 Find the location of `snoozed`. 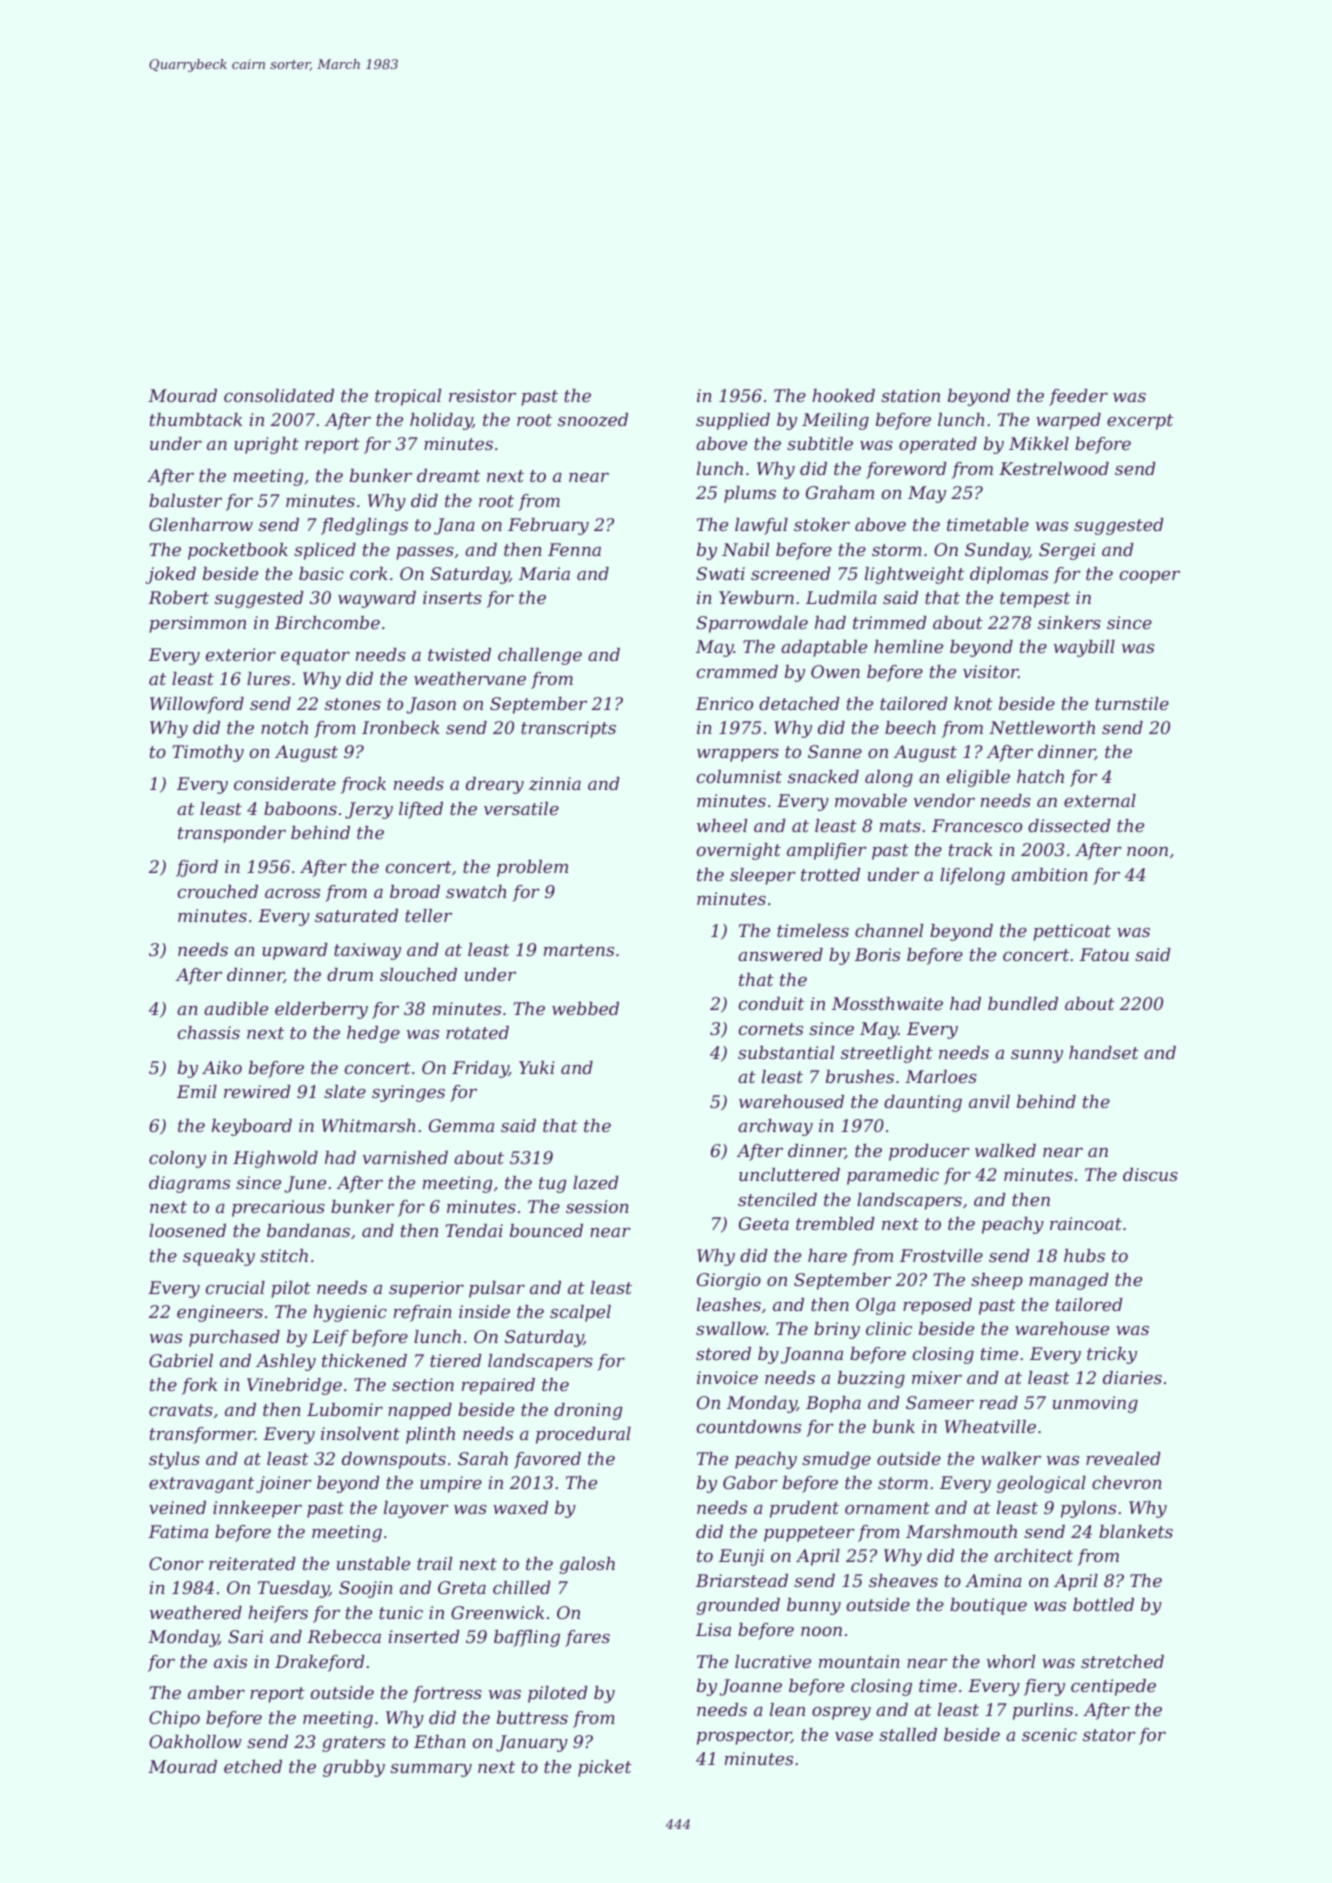

snoozed is located at coordinates (593, 420).
